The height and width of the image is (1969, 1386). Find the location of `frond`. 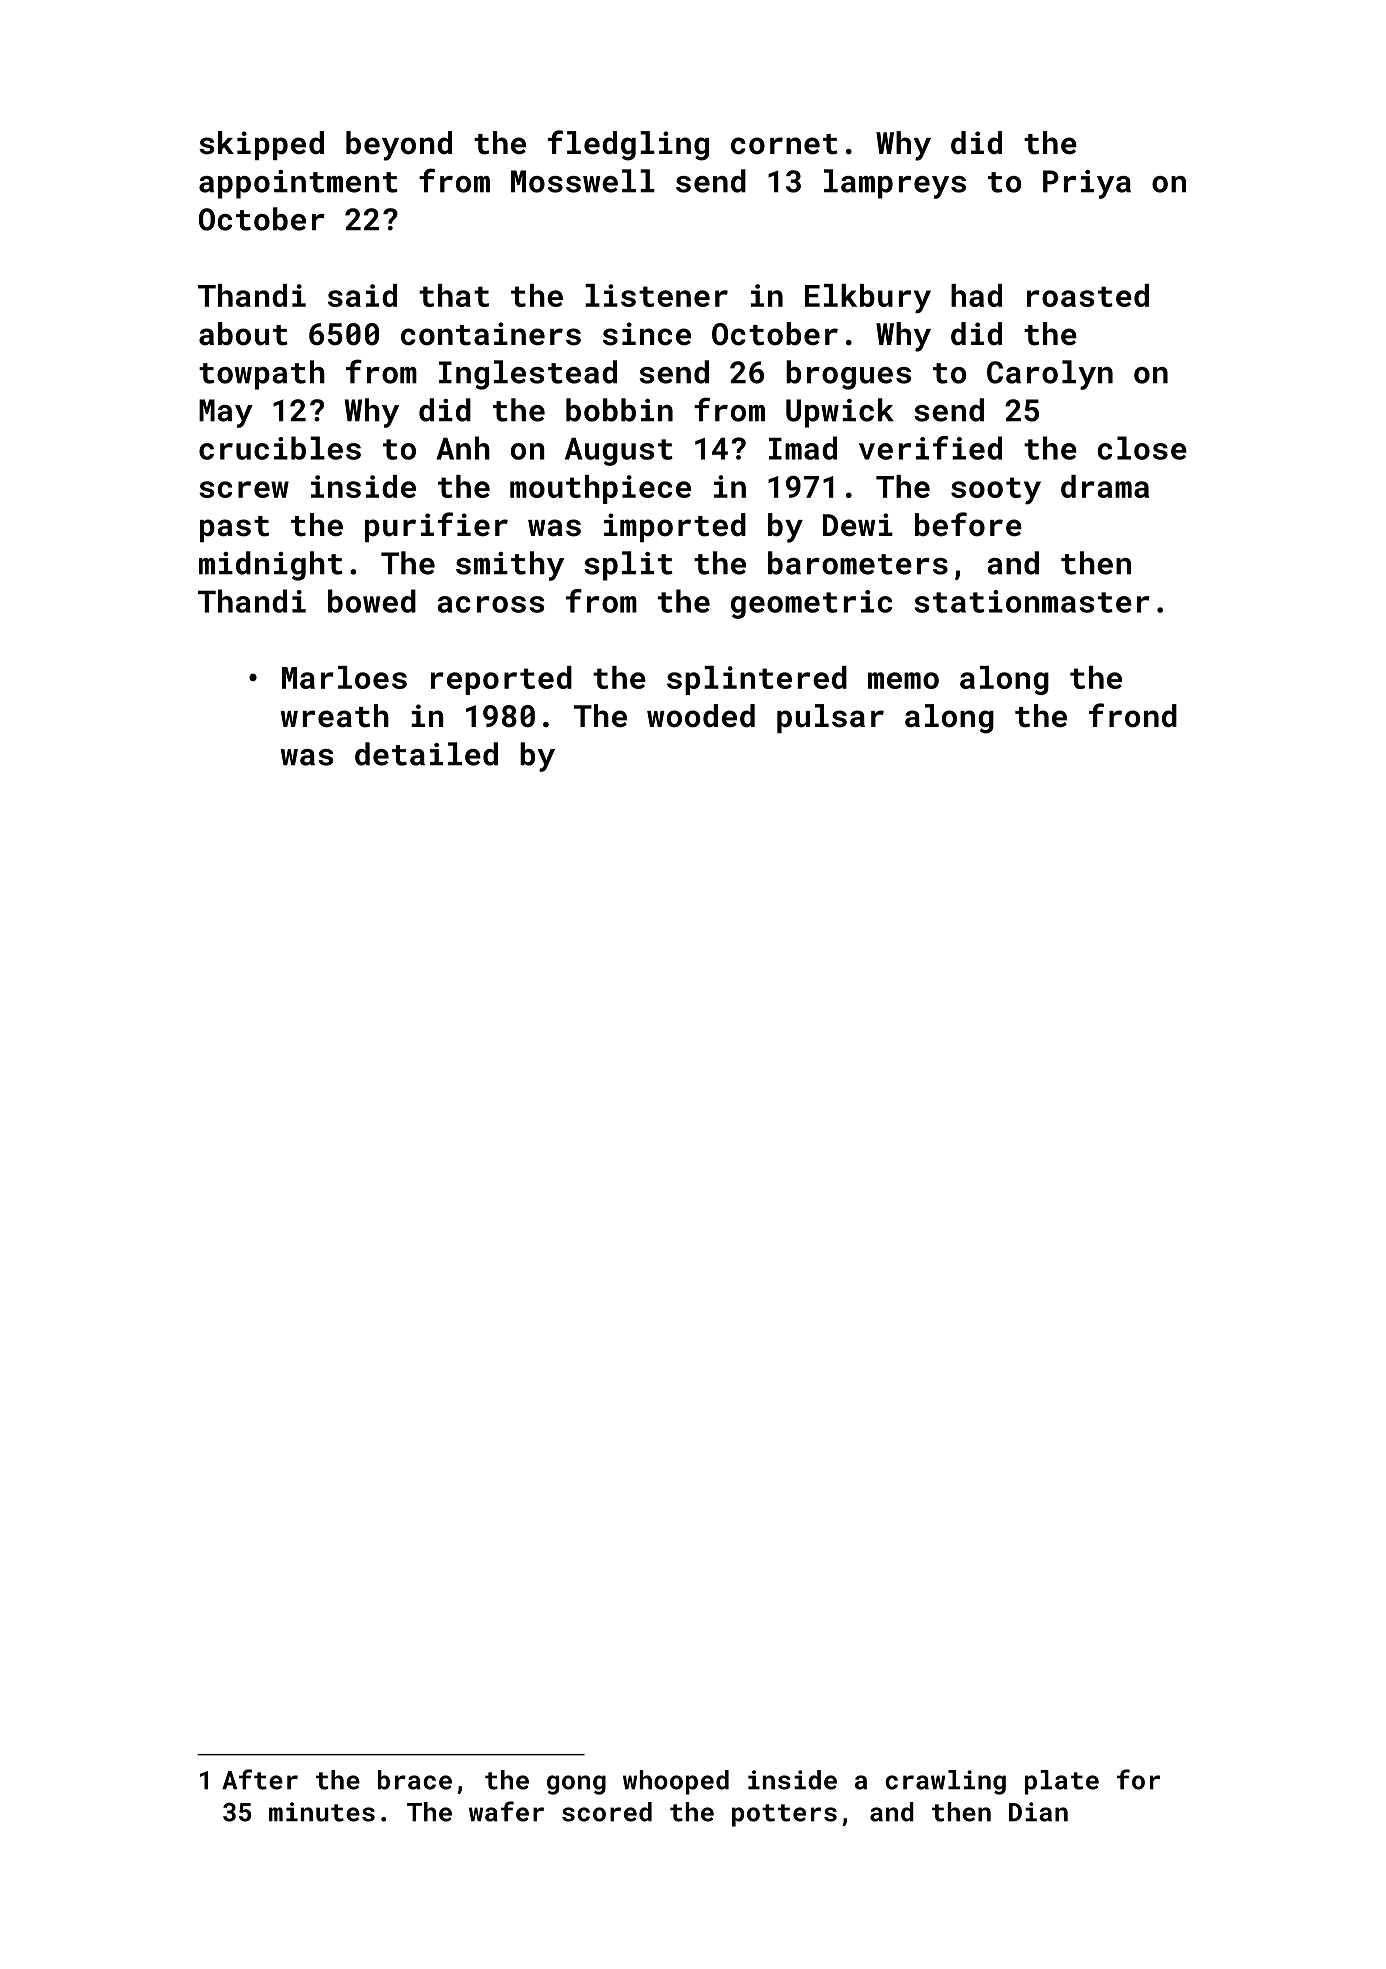

frond is located at coordinates (1133, 715).
